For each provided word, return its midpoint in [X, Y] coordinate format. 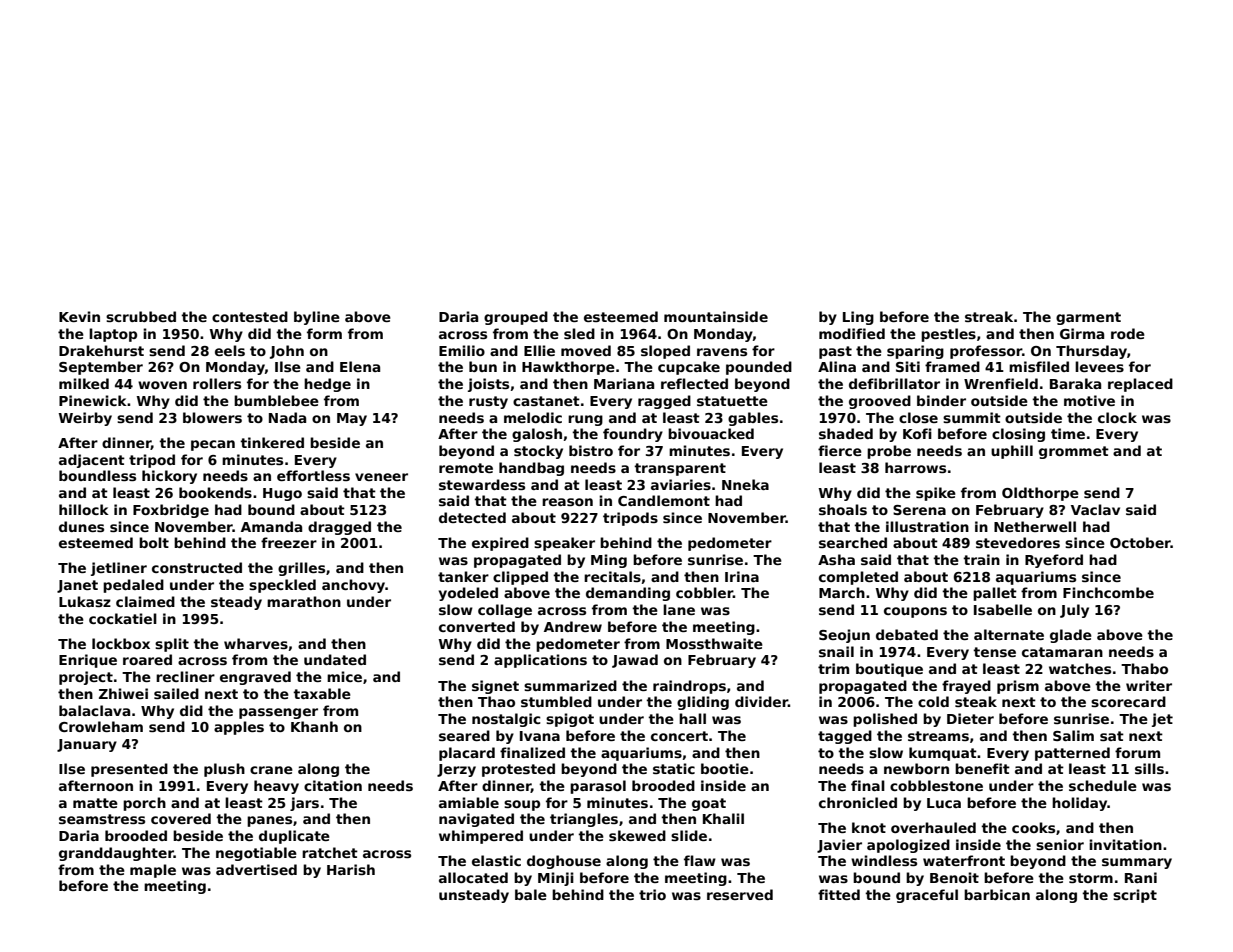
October [1140, 542]
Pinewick [93, 400]
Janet [77, 586]
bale [531, 894]
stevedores [1018, 542]
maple [153, 871]
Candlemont [664, 500]
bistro [591, 450]
